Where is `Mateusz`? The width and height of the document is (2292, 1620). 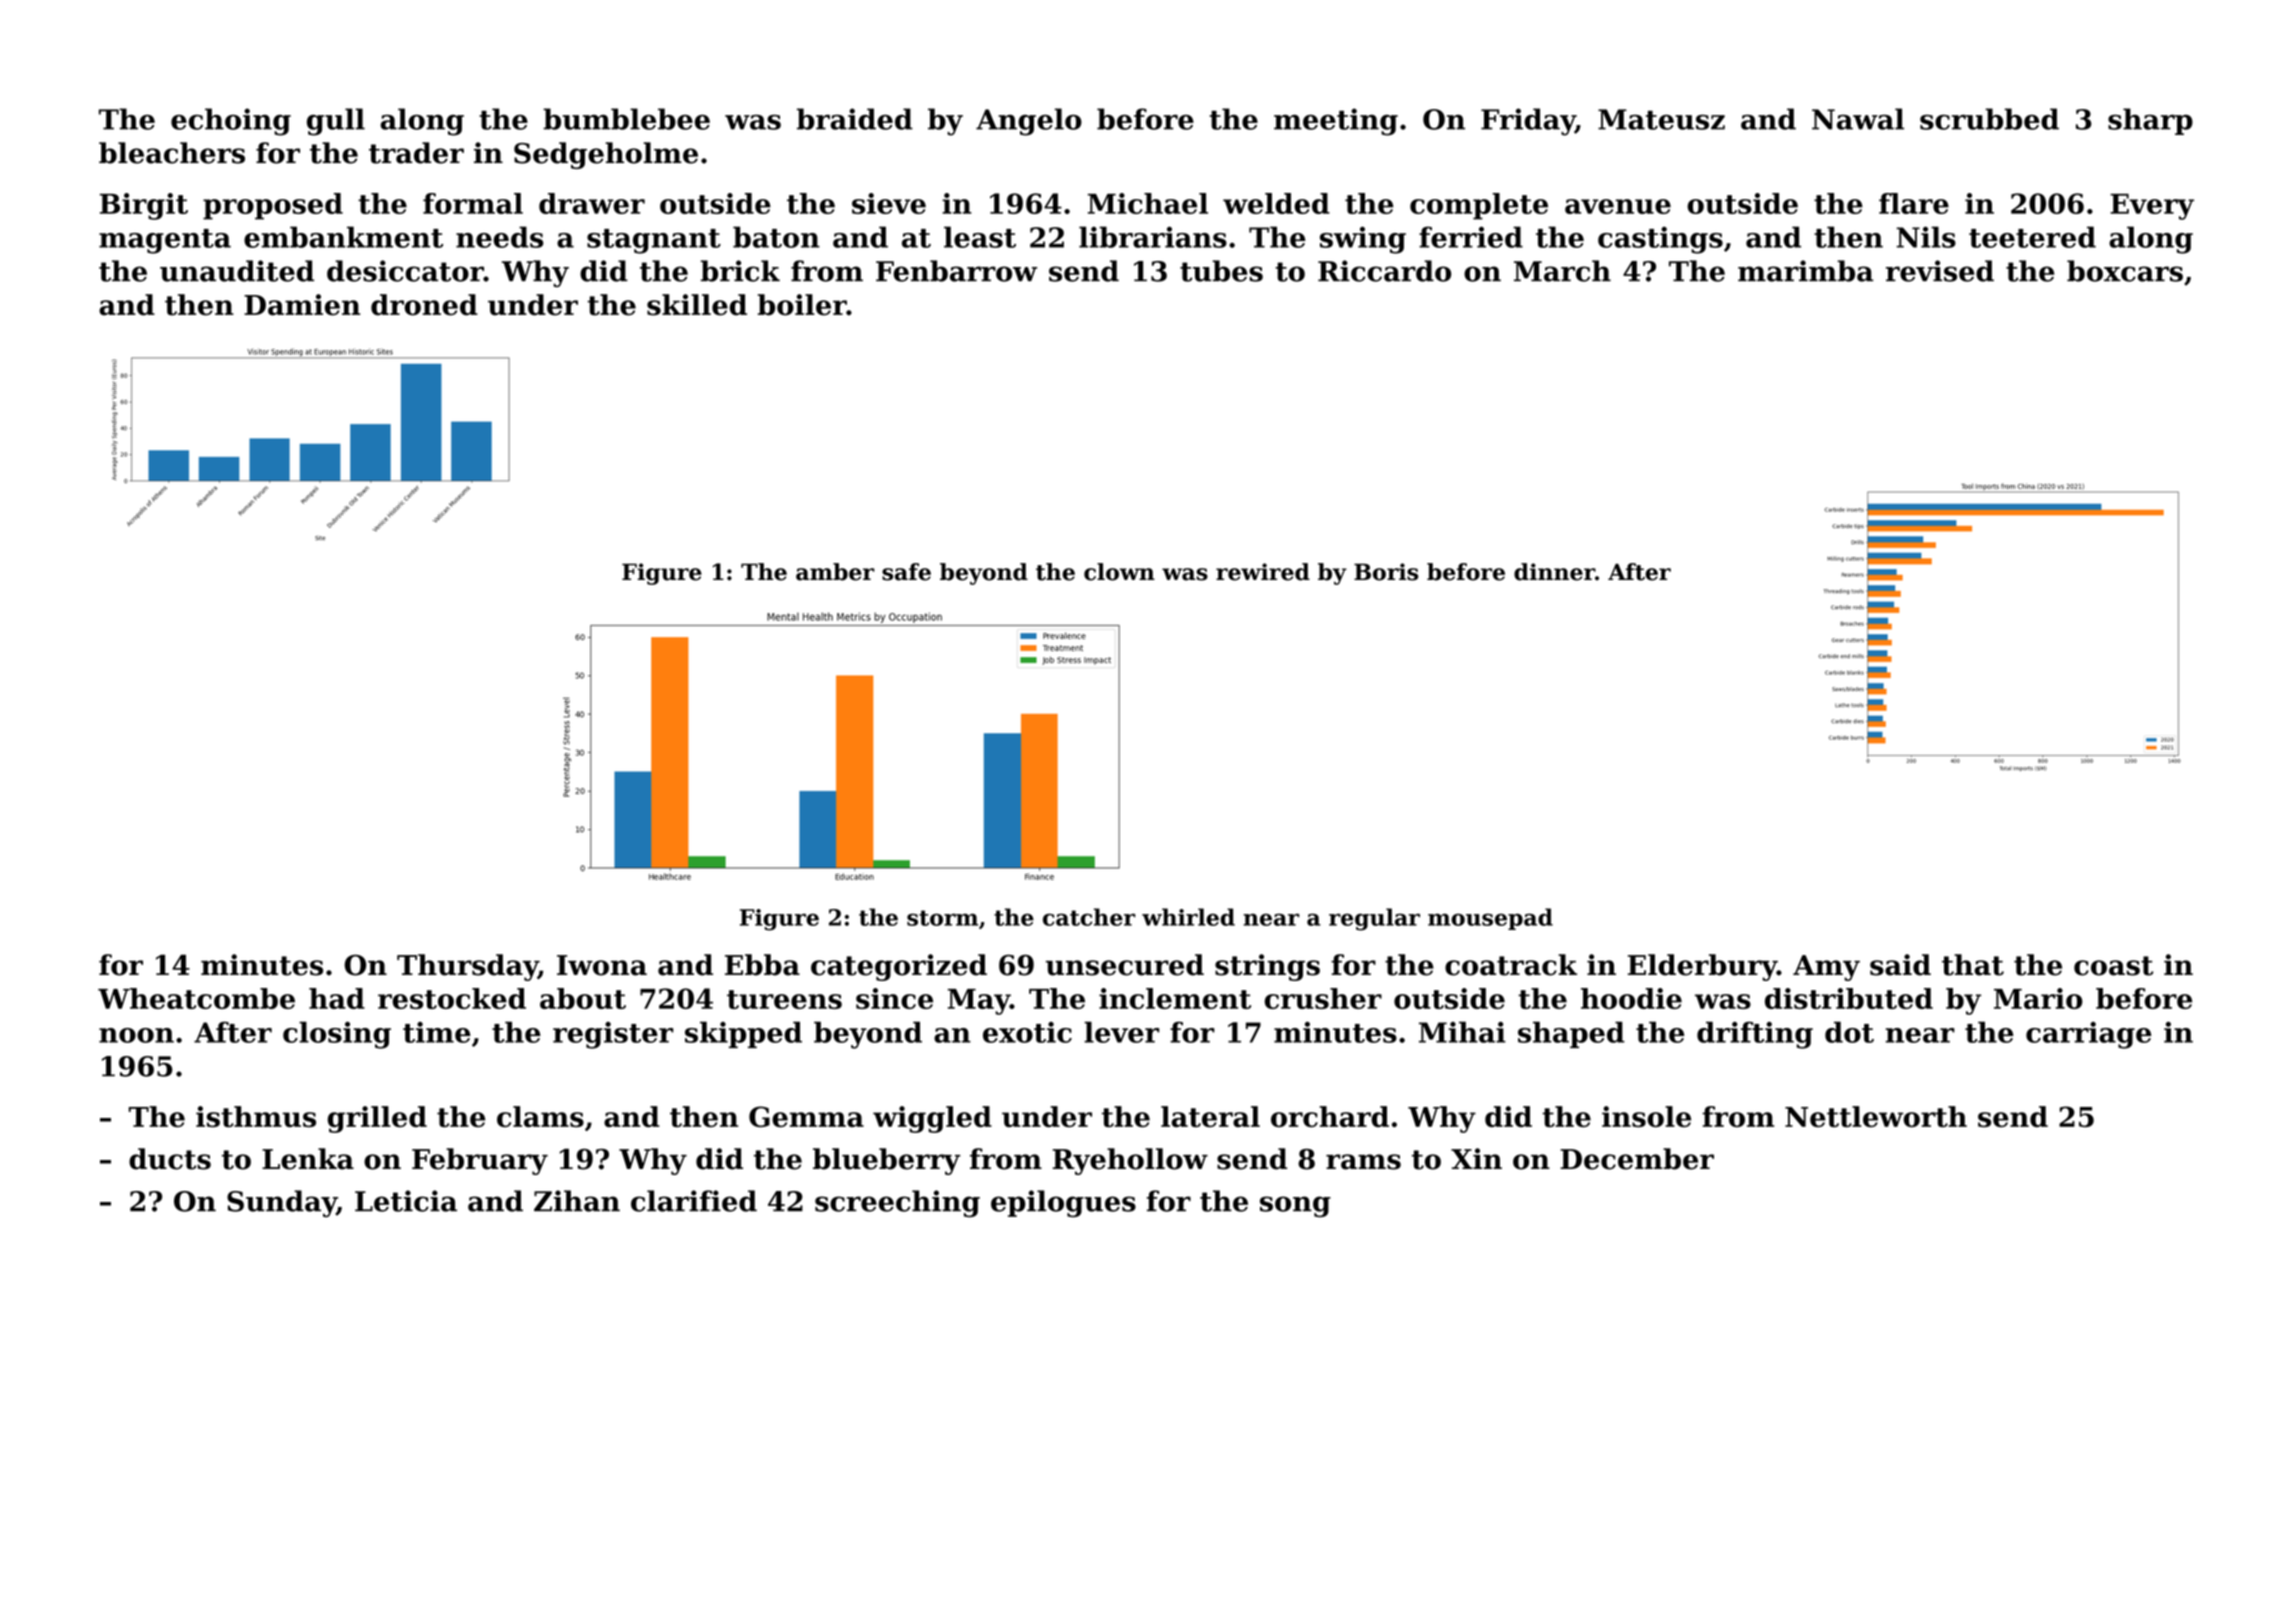 Mateusz is located at coordinates (1661, 119).
